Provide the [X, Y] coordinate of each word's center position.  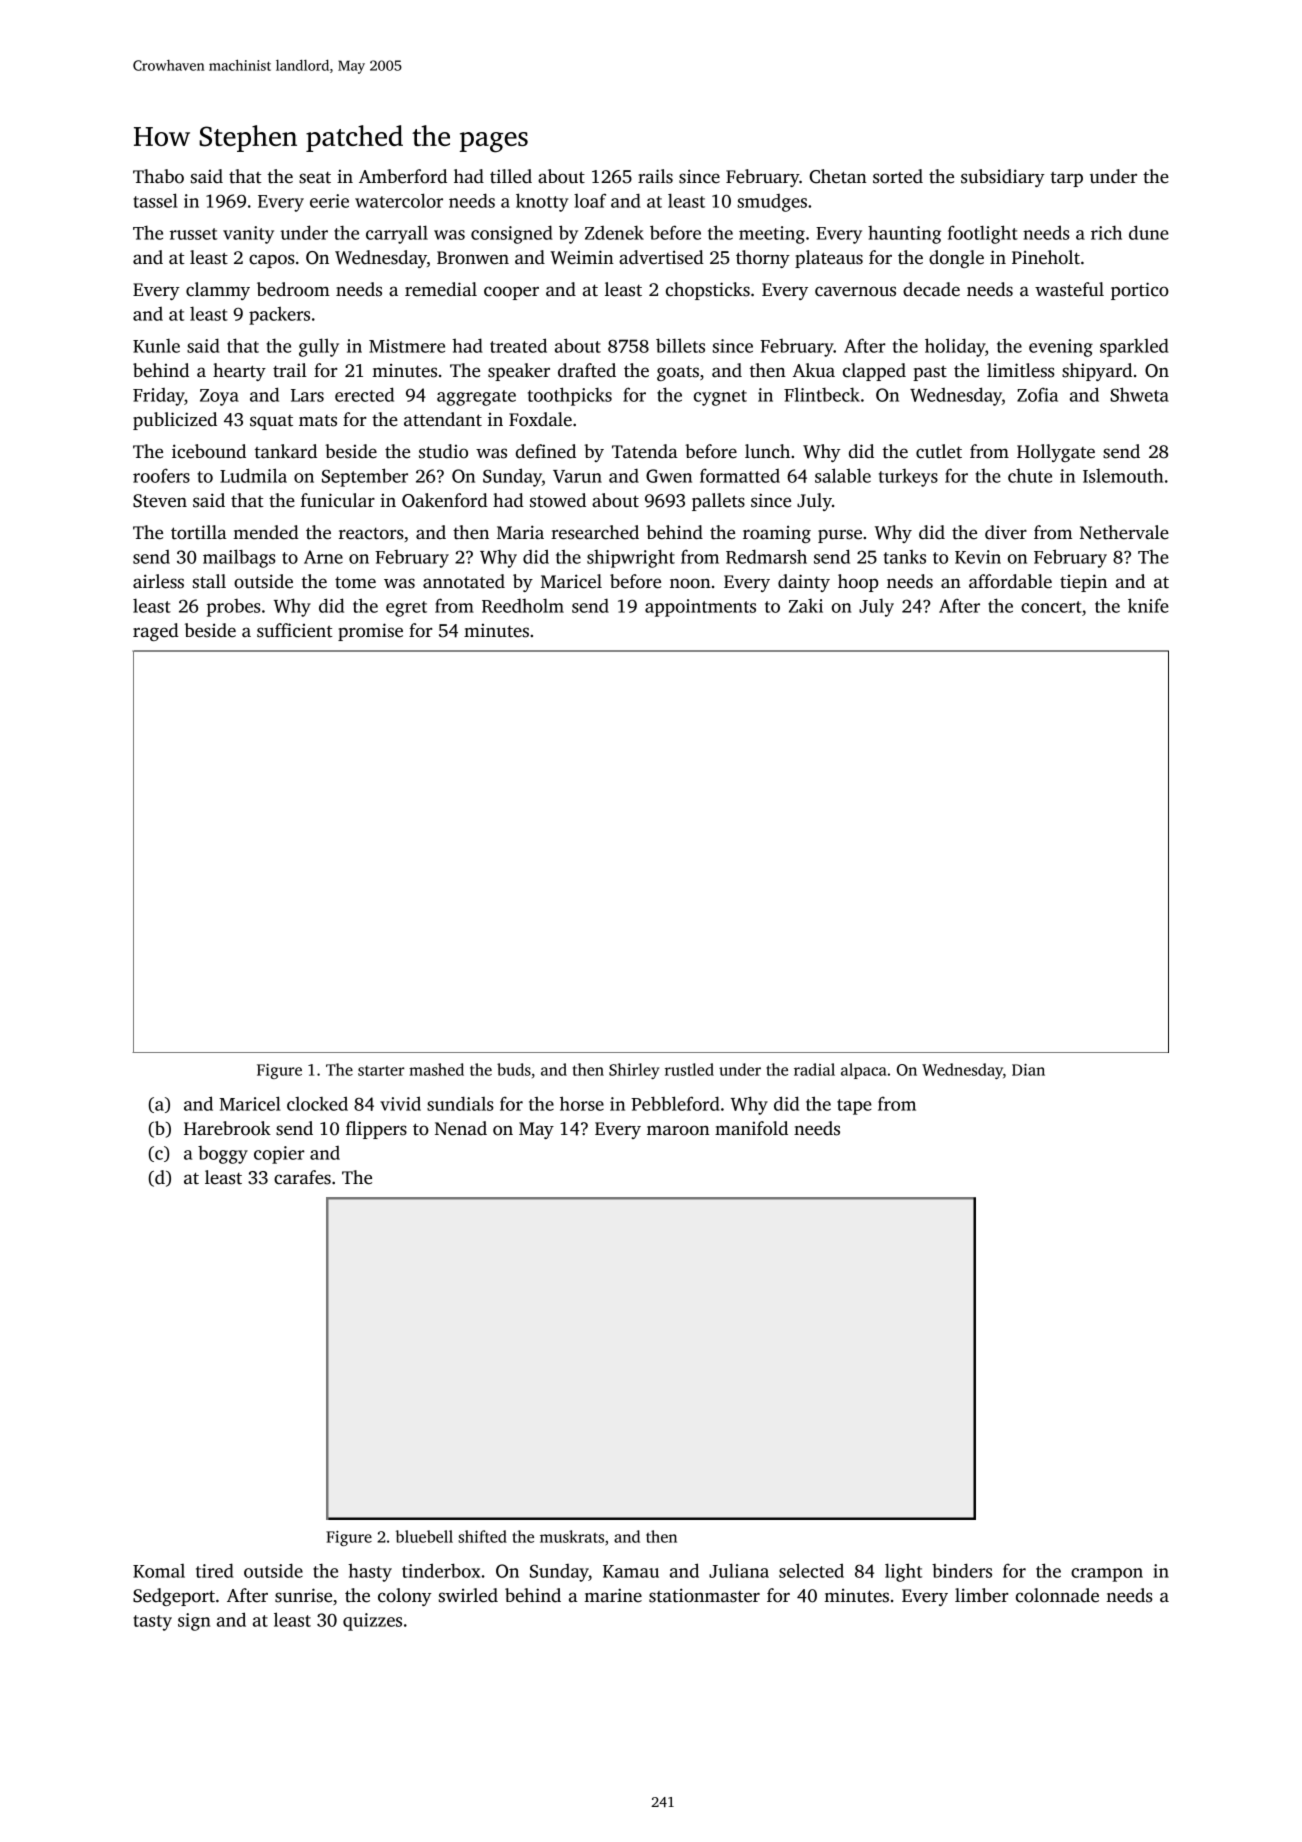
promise [370, 632]
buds [514, 1069]
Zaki [806, 606]
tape [854, 1107]
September [365, 477]
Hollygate [1056, 453]
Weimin [582, 257]
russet [193, 234]
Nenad [461, 1128]
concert [1051, 607]
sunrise [303, 1595]
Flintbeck [822, 394]
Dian [1028, 1070]
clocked [317, 1103]
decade [931, 289]
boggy [223, 1155]
